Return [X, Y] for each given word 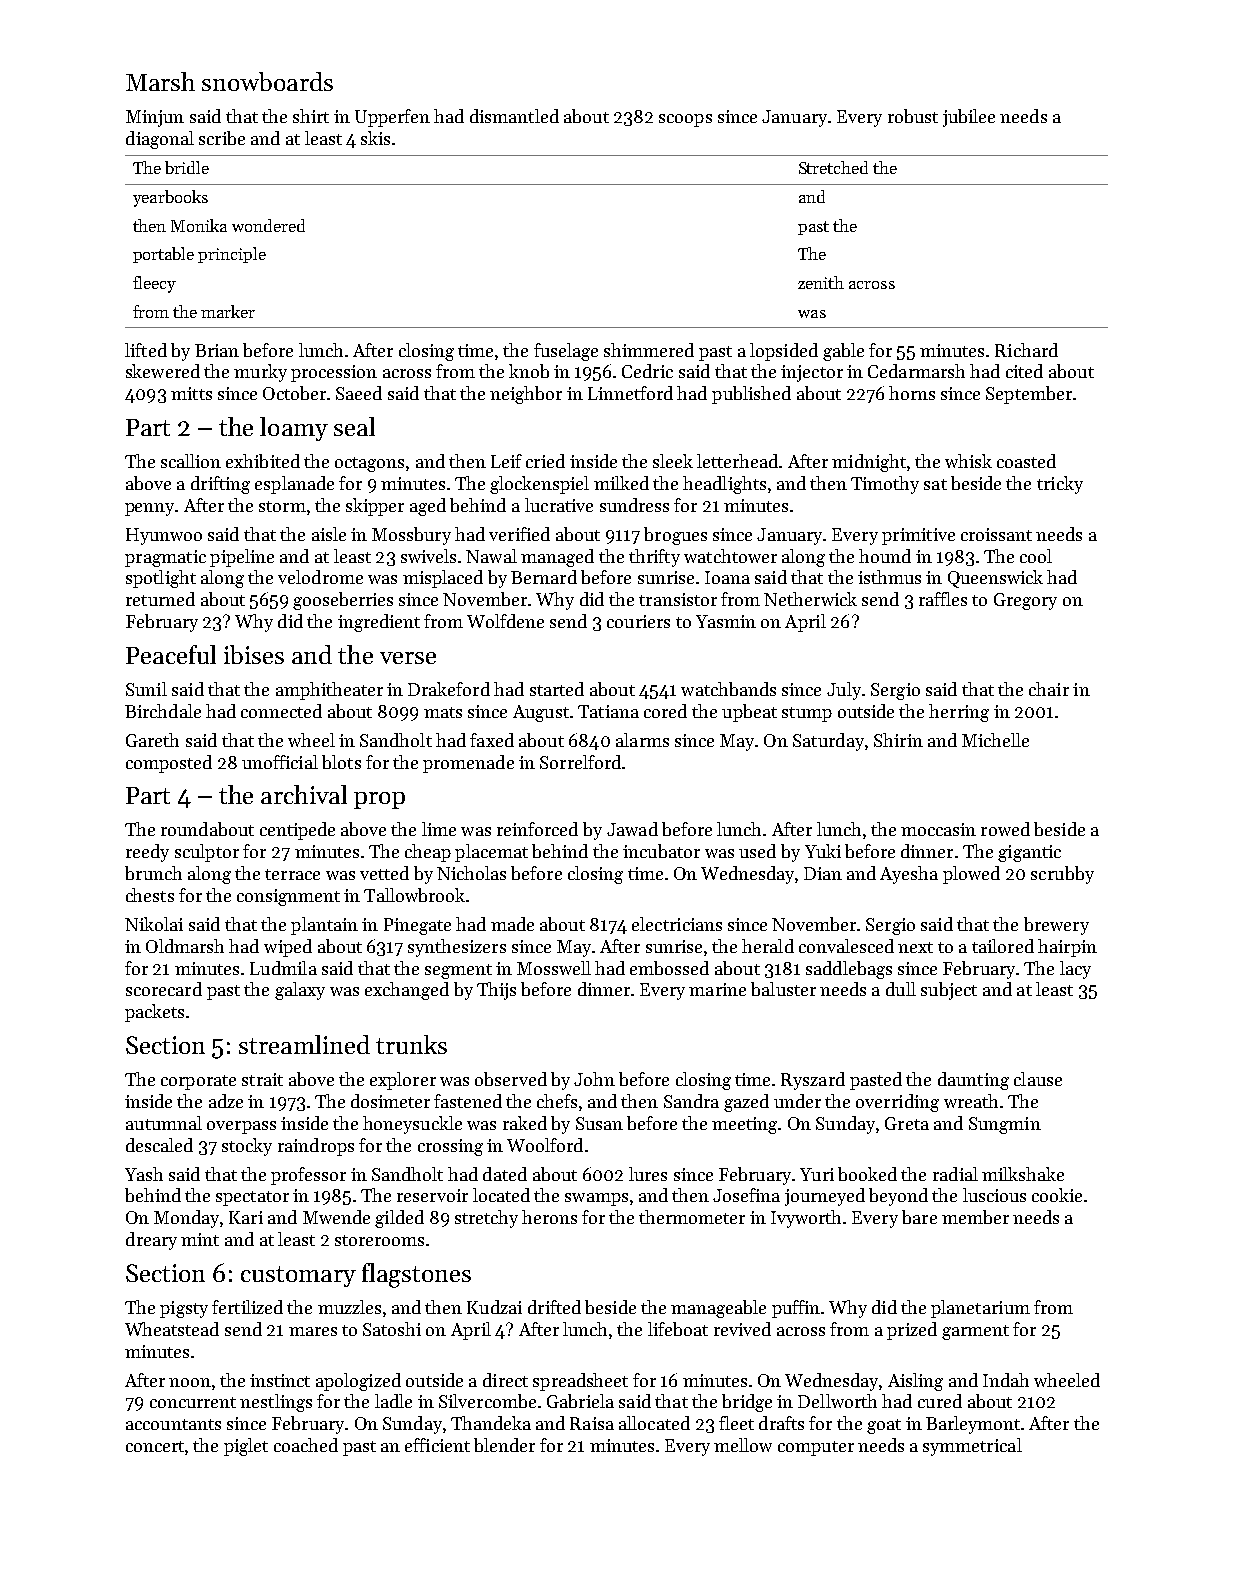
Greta [907, 1123]
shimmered [649, 350]
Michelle [995, 740]
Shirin [898, 740]
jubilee [969, 118]
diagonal [160, 140]
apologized [358, 1382]
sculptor [207, 853]
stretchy [486, 1219]
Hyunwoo [164, 536]
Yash [144, 1174]
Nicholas [471, 873]
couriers [638, 621]
